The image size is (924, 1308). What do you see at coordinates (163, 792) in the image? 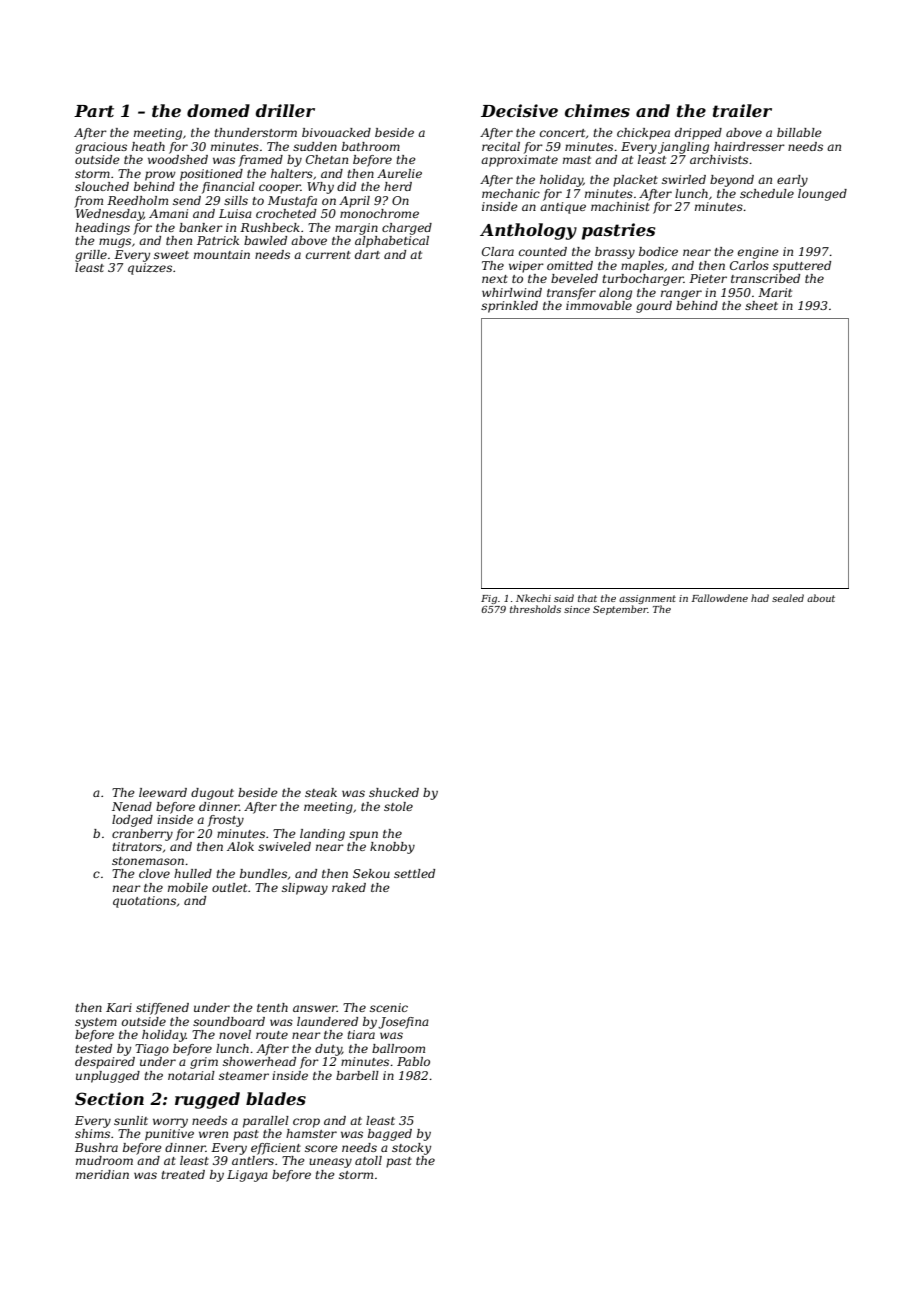
I see `leeward` at bounding box center [163, 792].
